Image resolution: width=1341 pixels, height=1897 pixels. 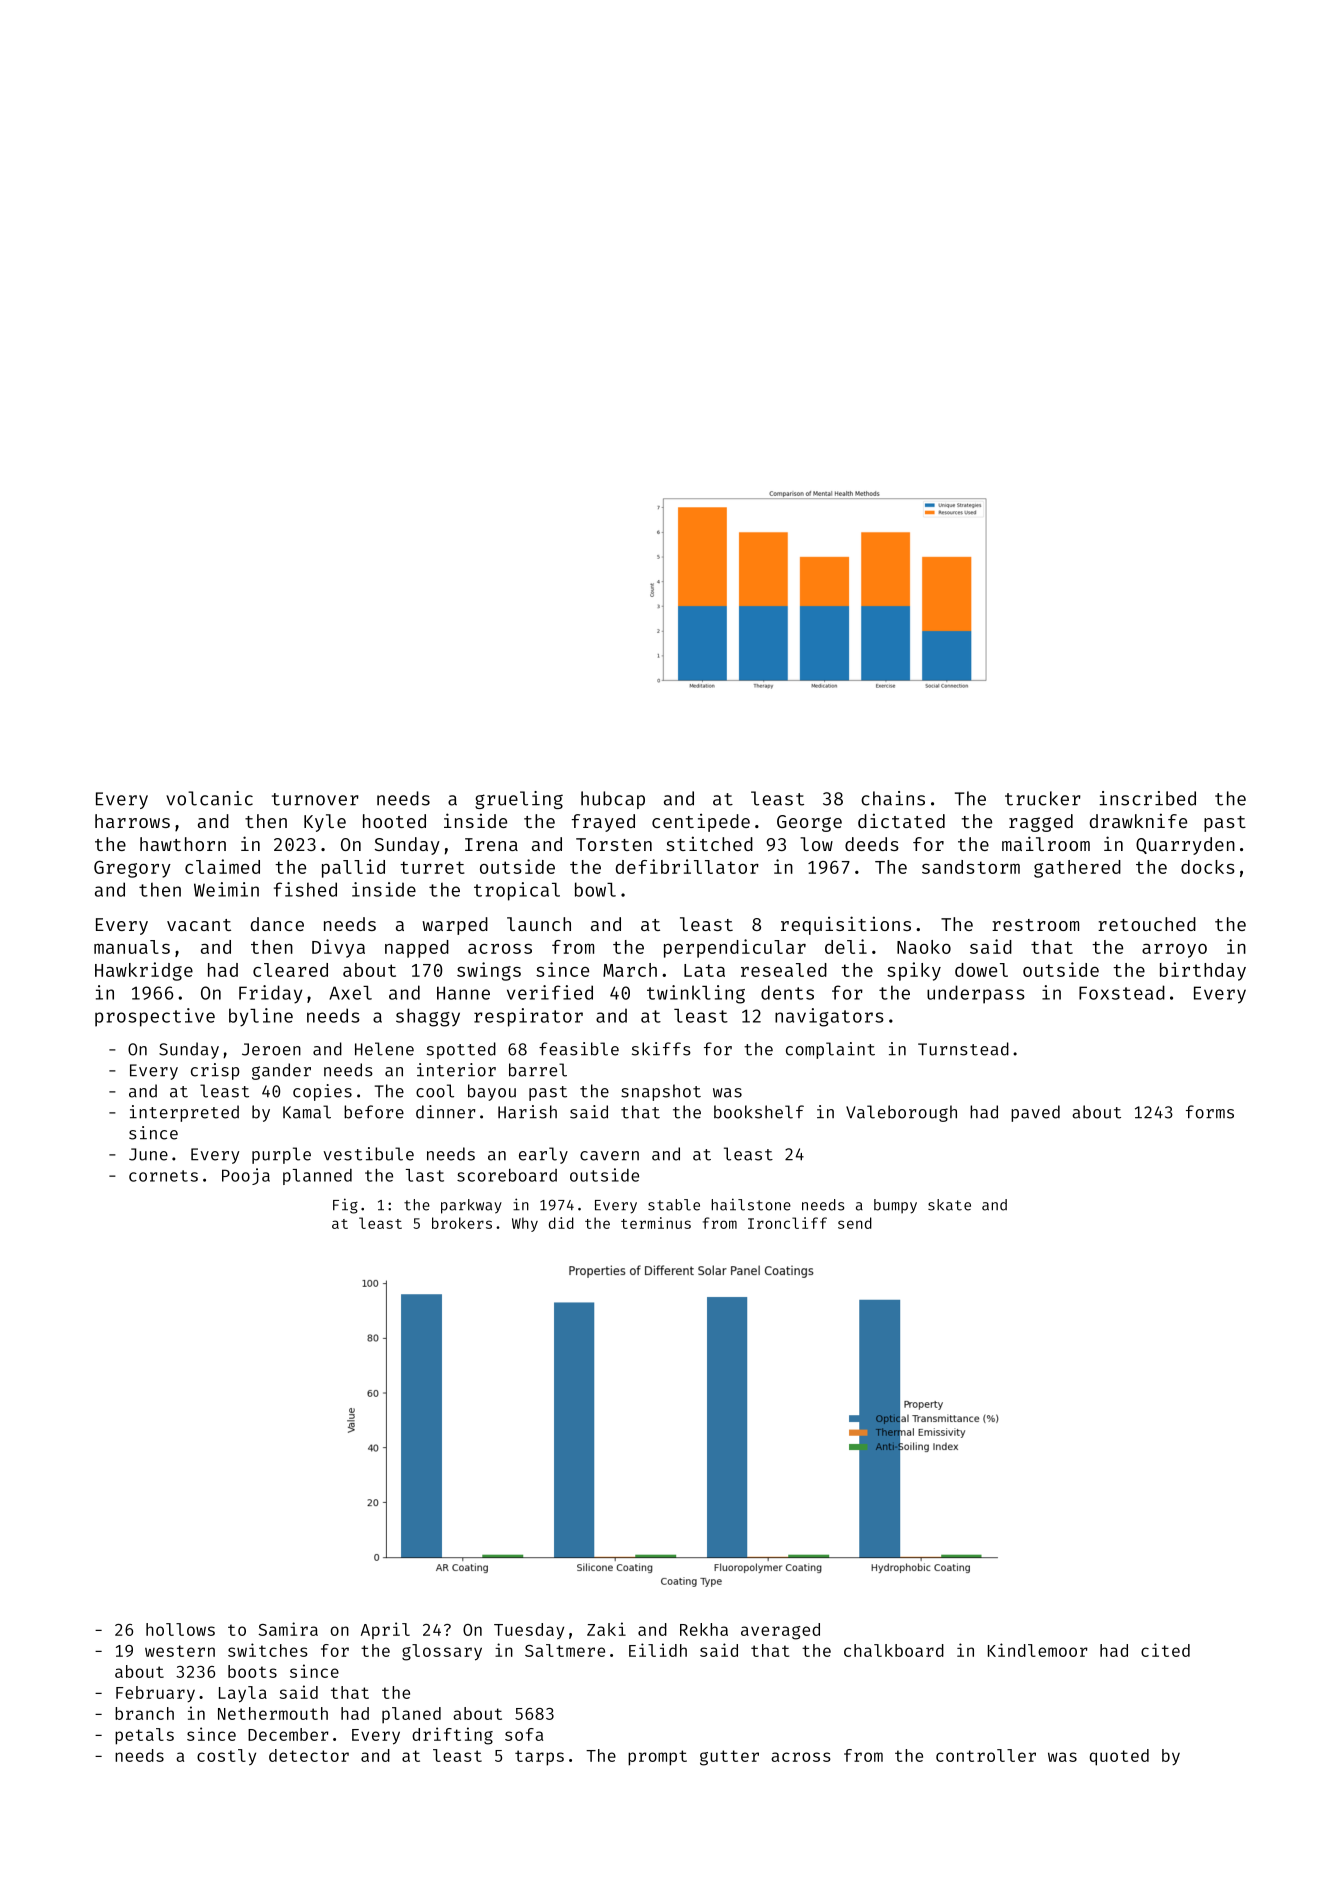 I want to click on restroom, so click(x=1035, y=925).
